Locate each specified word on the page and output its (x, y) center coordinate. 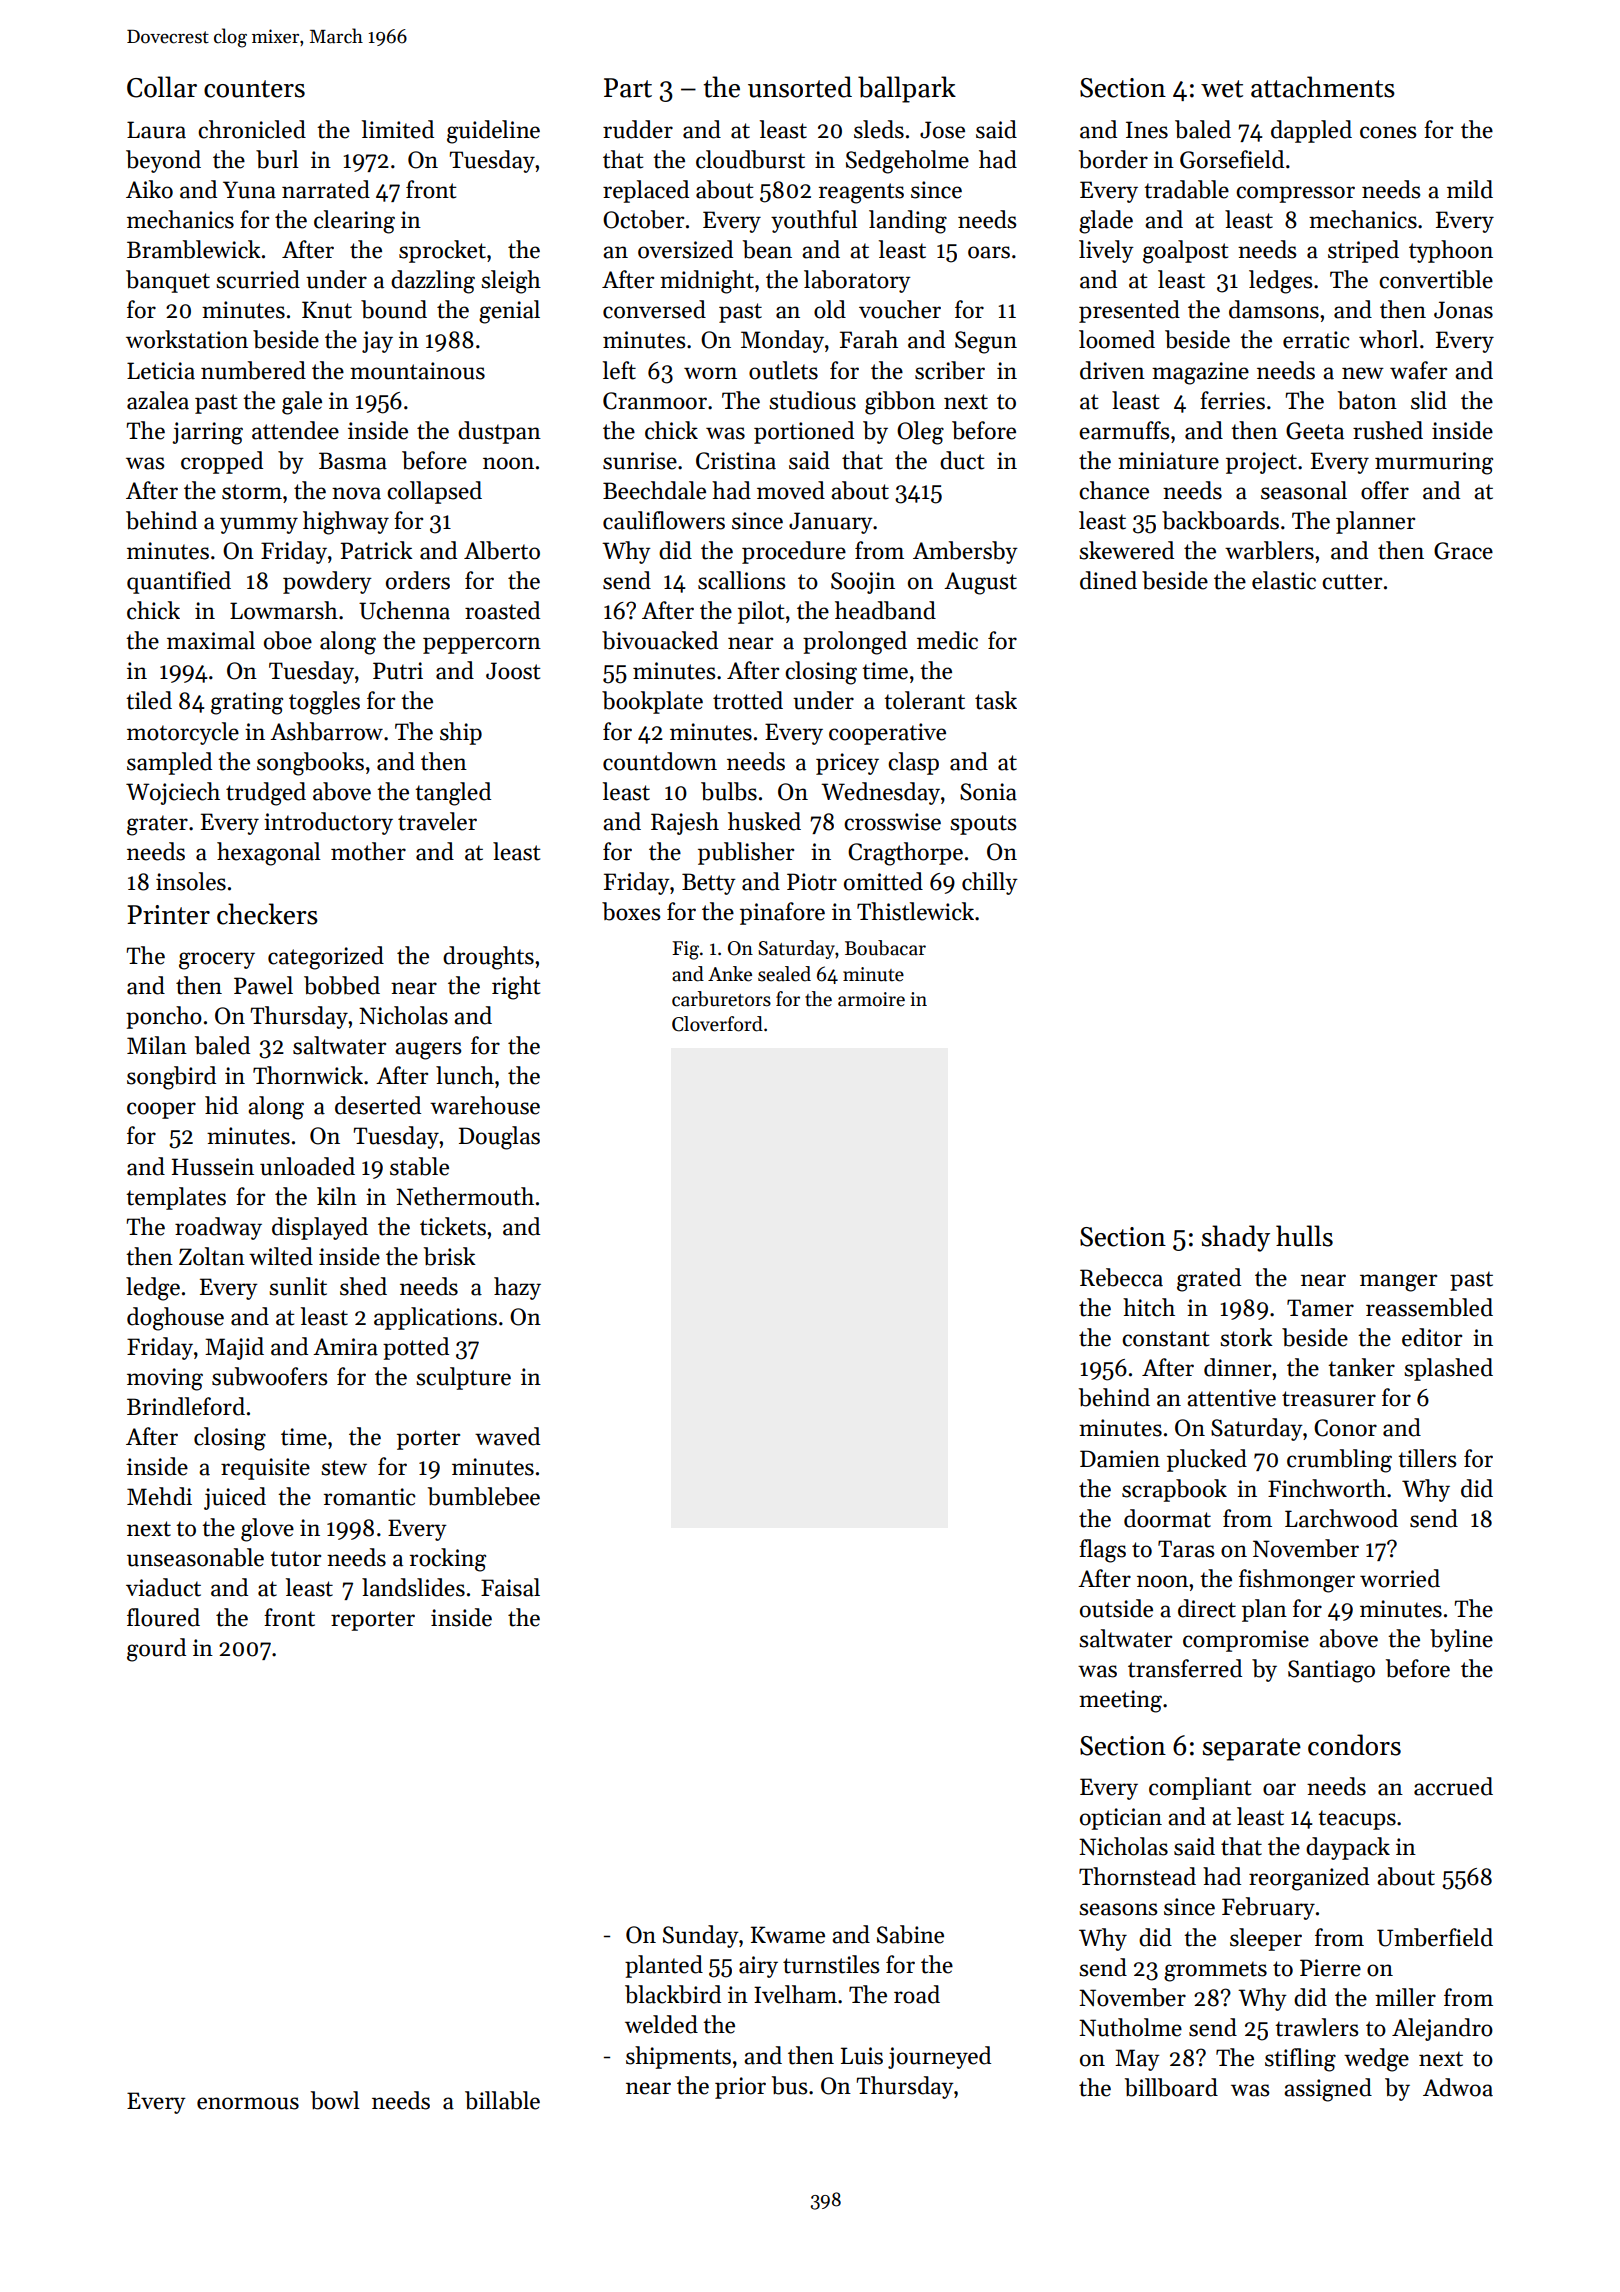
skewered (1126, 550)
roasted (502, 610)
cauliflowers (664, 520)
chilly (990, 883)
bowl (335, 2100)
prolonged (855, 643)
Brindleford (186, 1406)
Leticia (161, 371)
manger (1398, 1283)
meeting (1120, 1701)
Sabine (910, 1934)
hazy (517, 1288)
